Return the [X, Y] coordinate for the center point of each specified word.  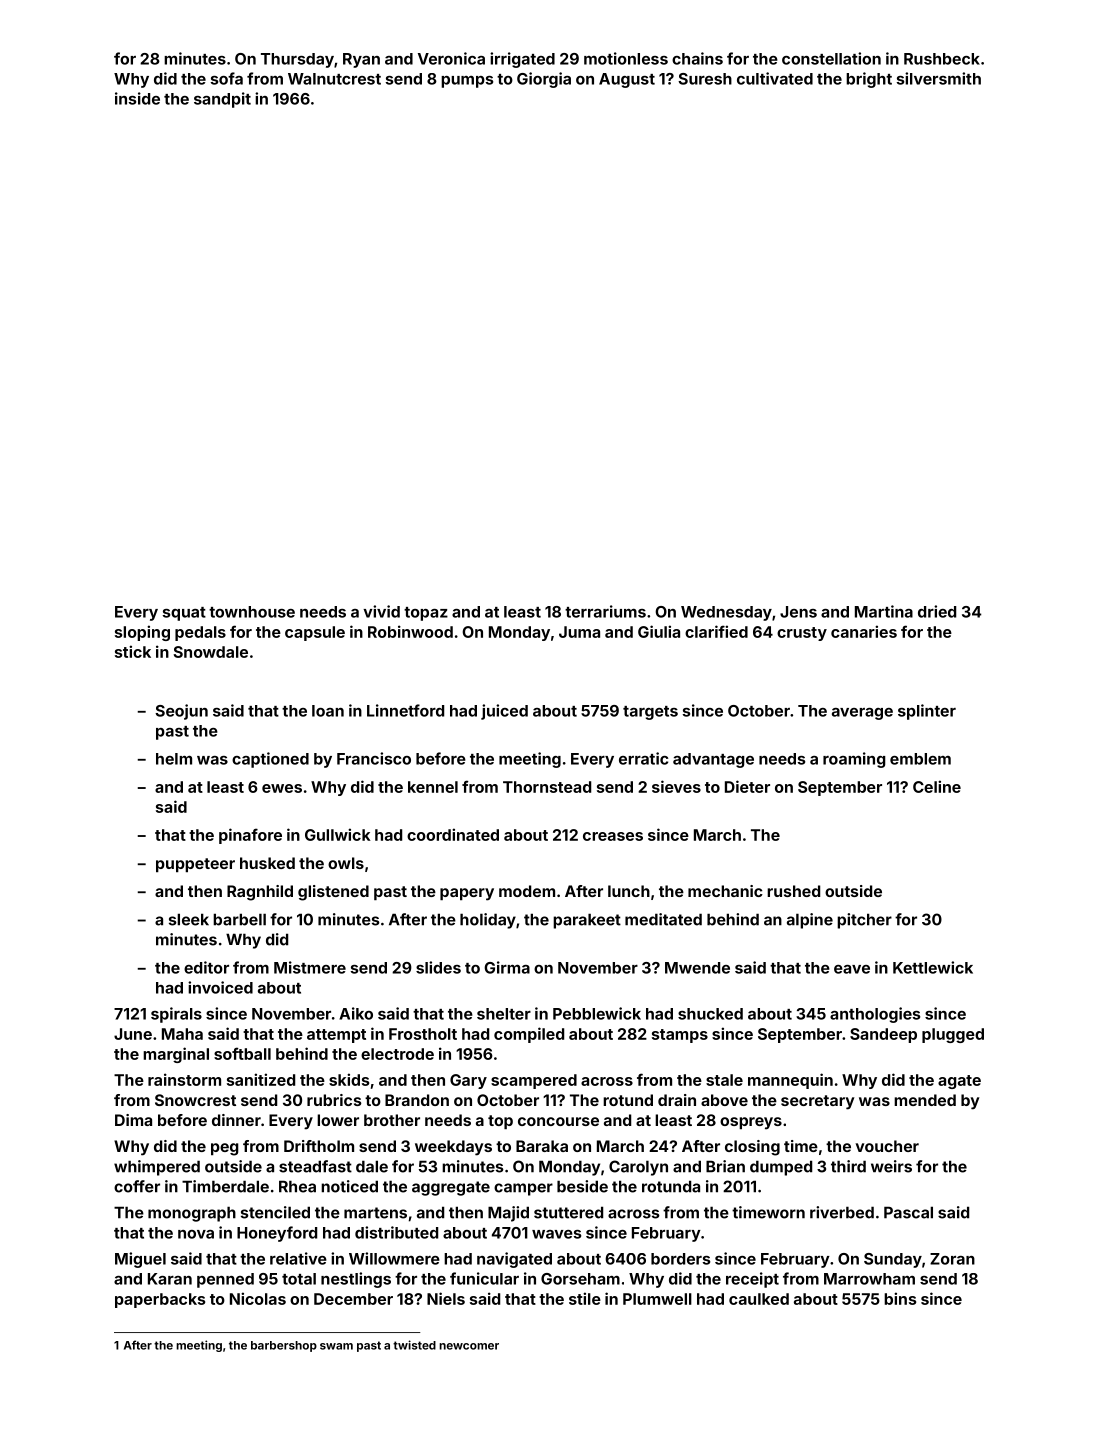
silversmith [939, 78]
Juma [579, 632]
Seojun [181, 712]
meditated [663, 919]
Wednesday [726, 613]
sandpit [222, 100]
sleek [189, 919]
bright [869, 80]
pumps [467, 82]
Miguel [140, 1260]
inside [137, 98]
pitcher [864, 921]
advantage [713, 760]
